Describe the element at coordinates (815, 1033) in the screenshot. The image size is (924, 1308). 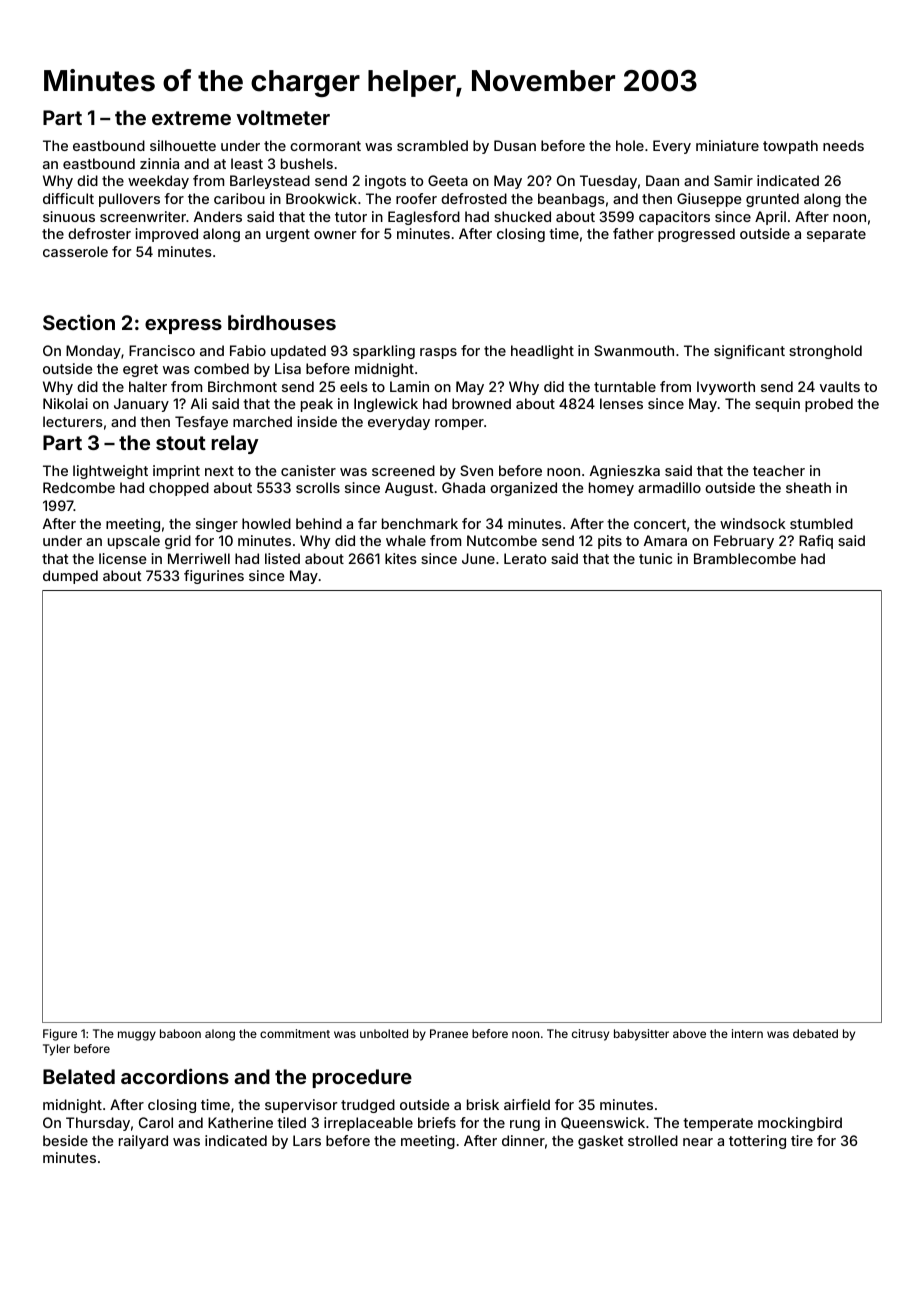
I see `debated` at that location.
